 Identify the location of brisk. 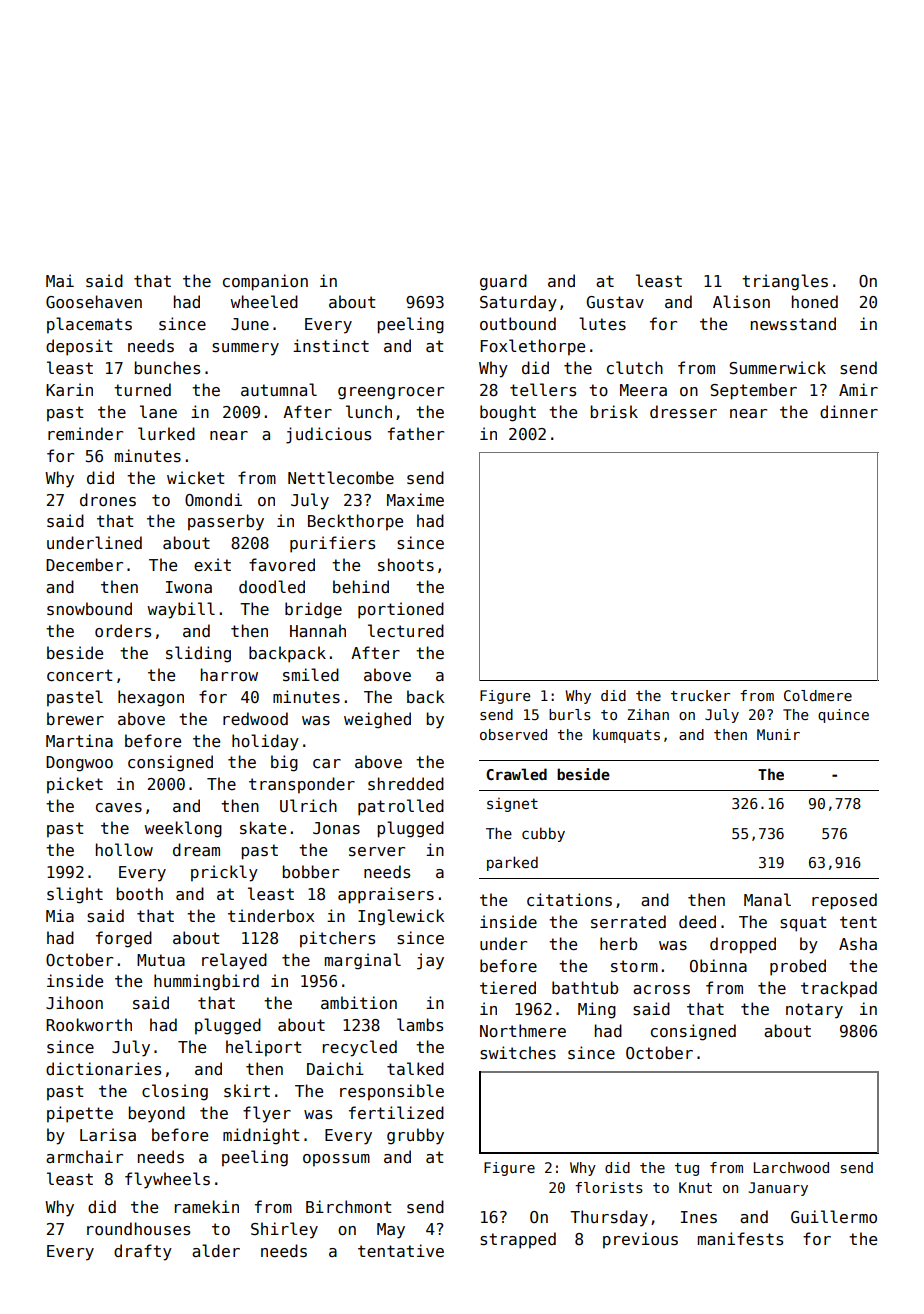
(614, 411).
